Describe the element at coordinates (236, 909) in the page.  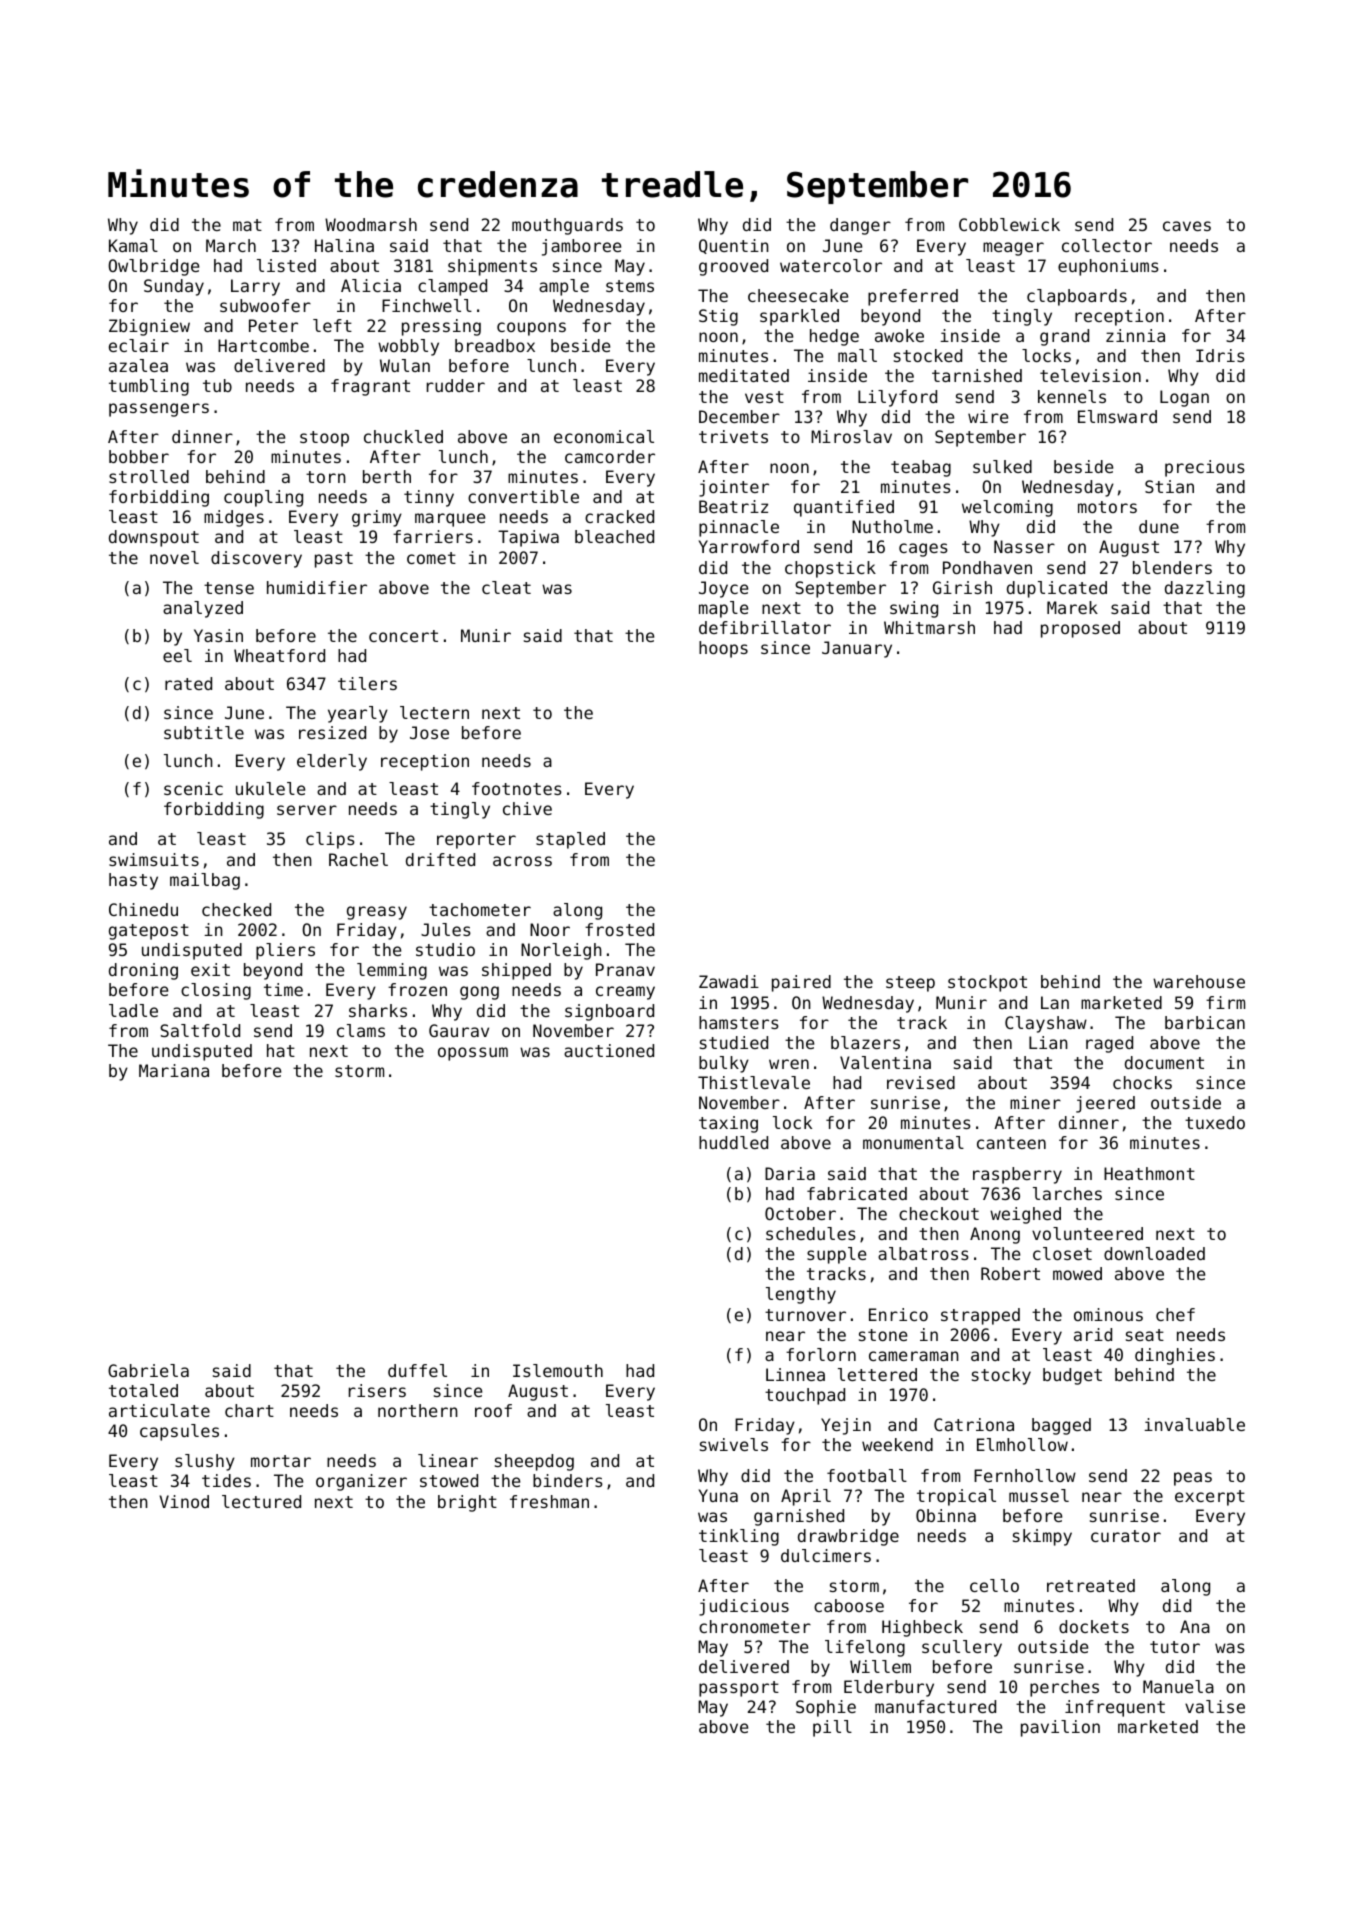
I see `checked` at that location.
